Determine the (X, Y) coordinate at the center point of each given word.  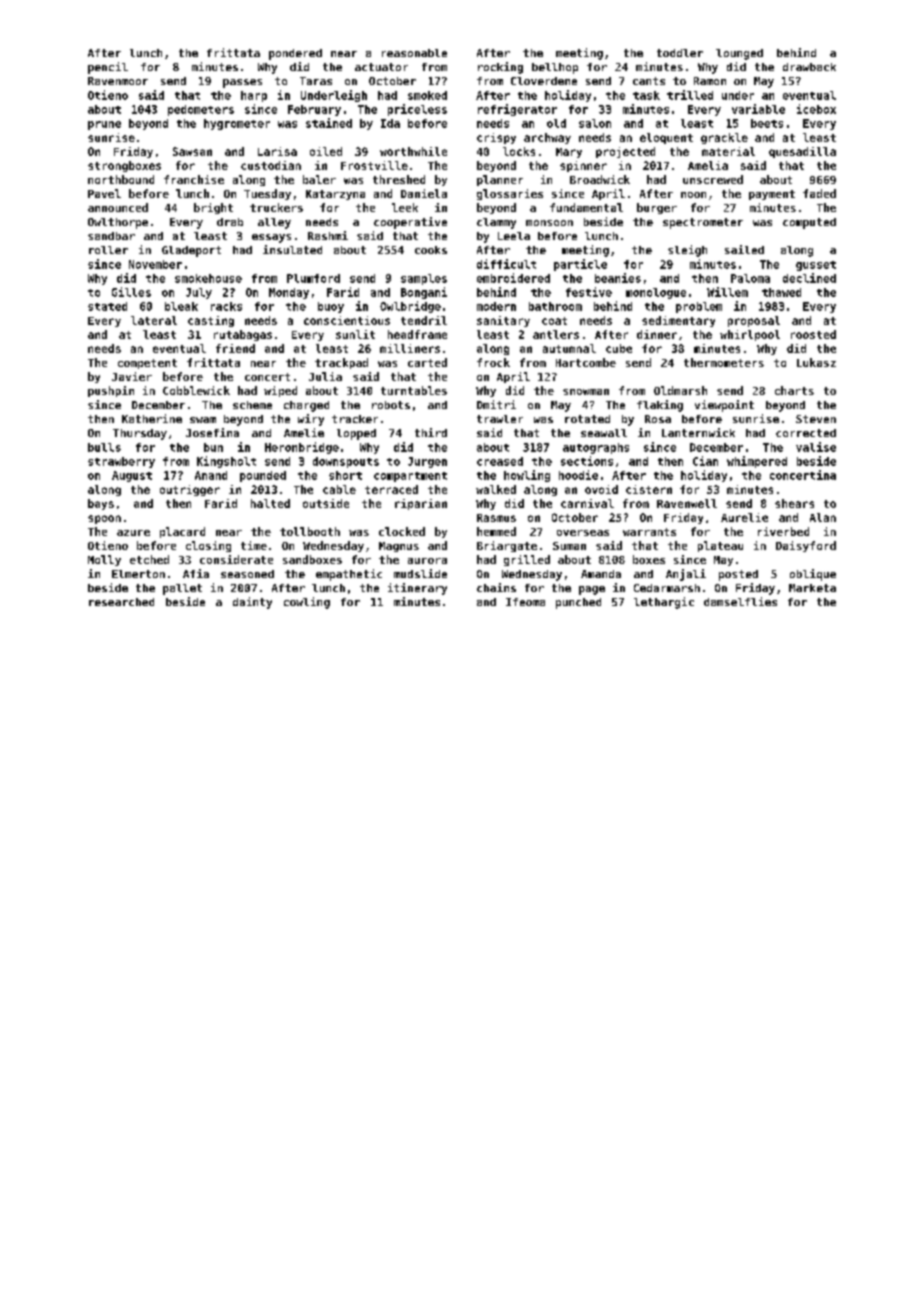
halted (270, 503)
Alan (823, 517)
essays (271, 238)
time (254, 545)
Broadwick (600, 179)
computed (809, 223)
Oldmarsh (680, 390)
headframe (417, 334)
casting (211, 321)
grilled (527, 560)
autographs (596, 448)
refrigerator (517, 110)
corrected (806, 433)
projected (625, 152)
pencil (108, 68)
